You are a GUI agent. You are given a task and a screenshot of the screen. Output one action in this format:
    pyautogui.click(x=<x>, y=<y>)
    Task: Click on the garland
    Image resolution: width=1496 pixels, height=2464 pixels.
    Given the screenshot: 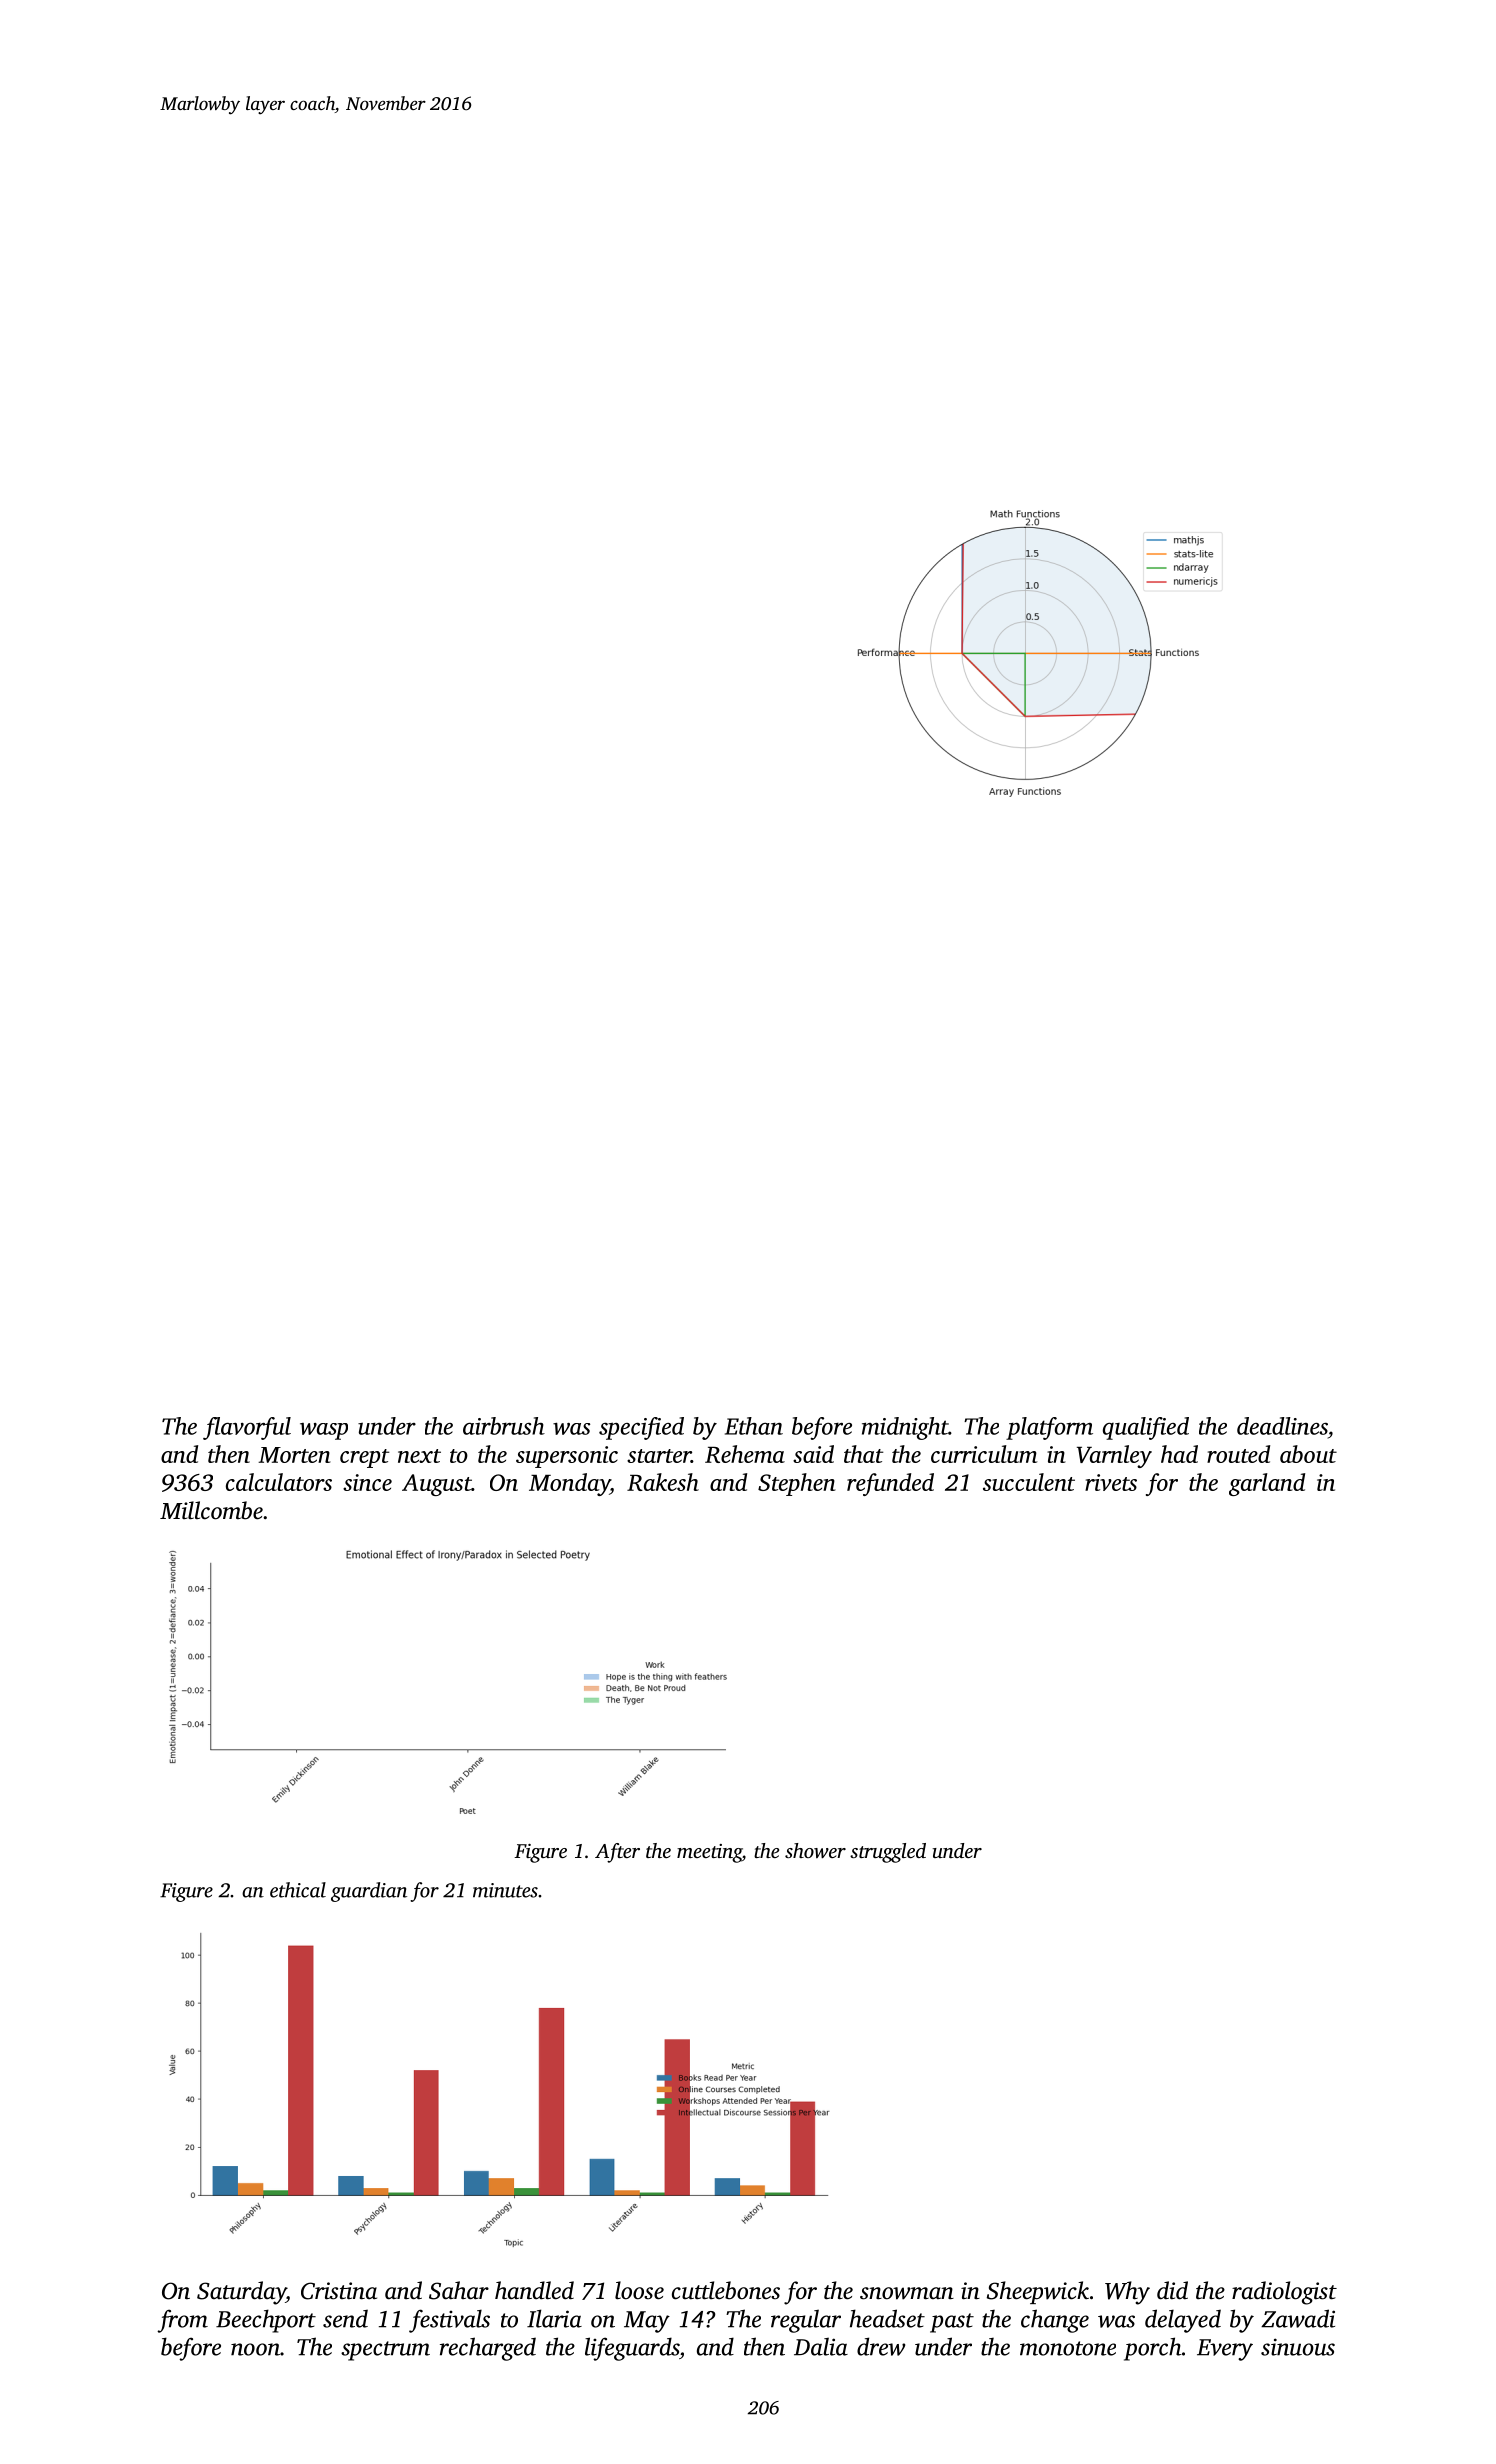 What is the action you would take?
    pyautogui.click(x=1267, y=1484)
